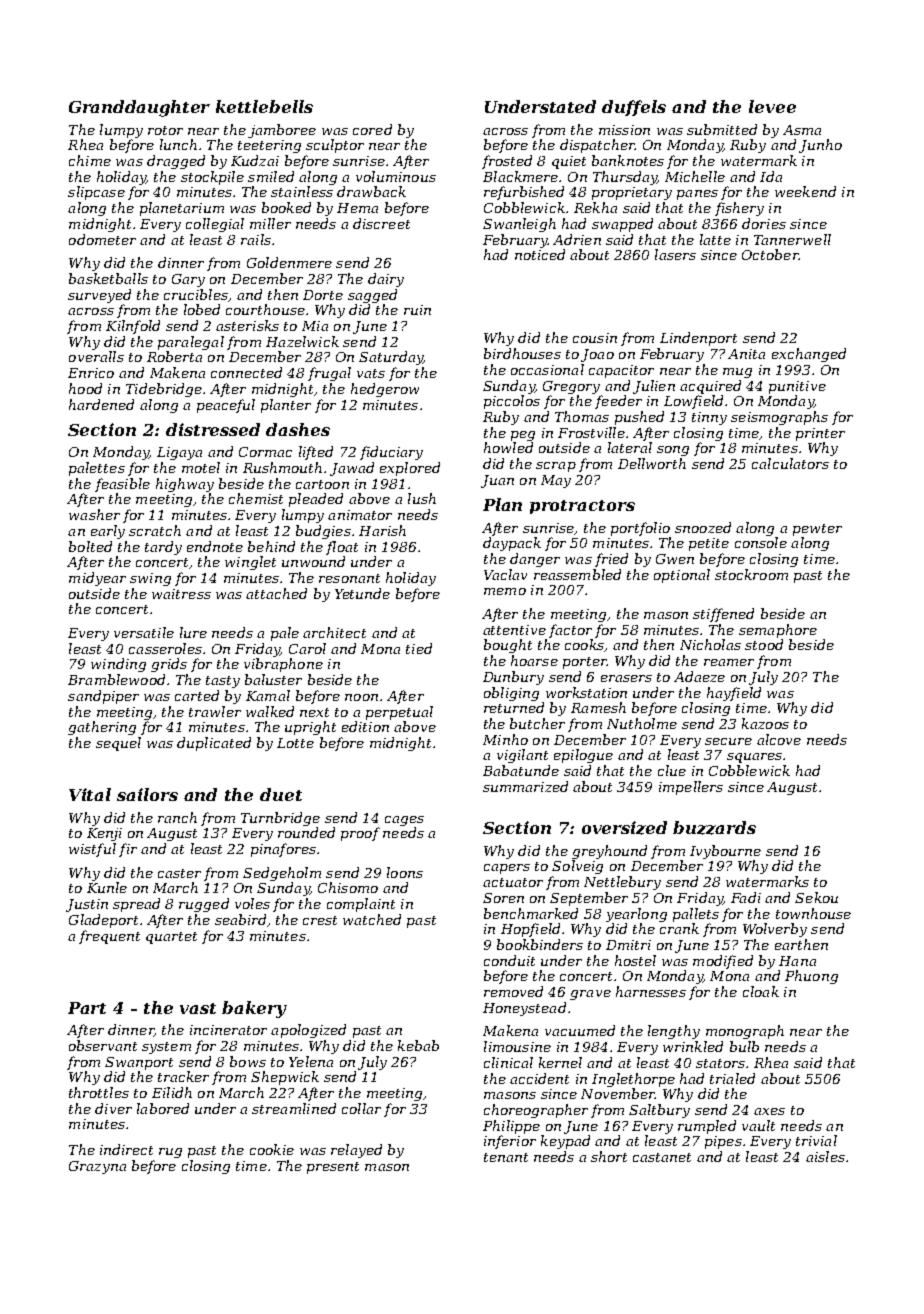 The image size is (924, 1314). I want to click on Tannerwell, so click(792, 239).
